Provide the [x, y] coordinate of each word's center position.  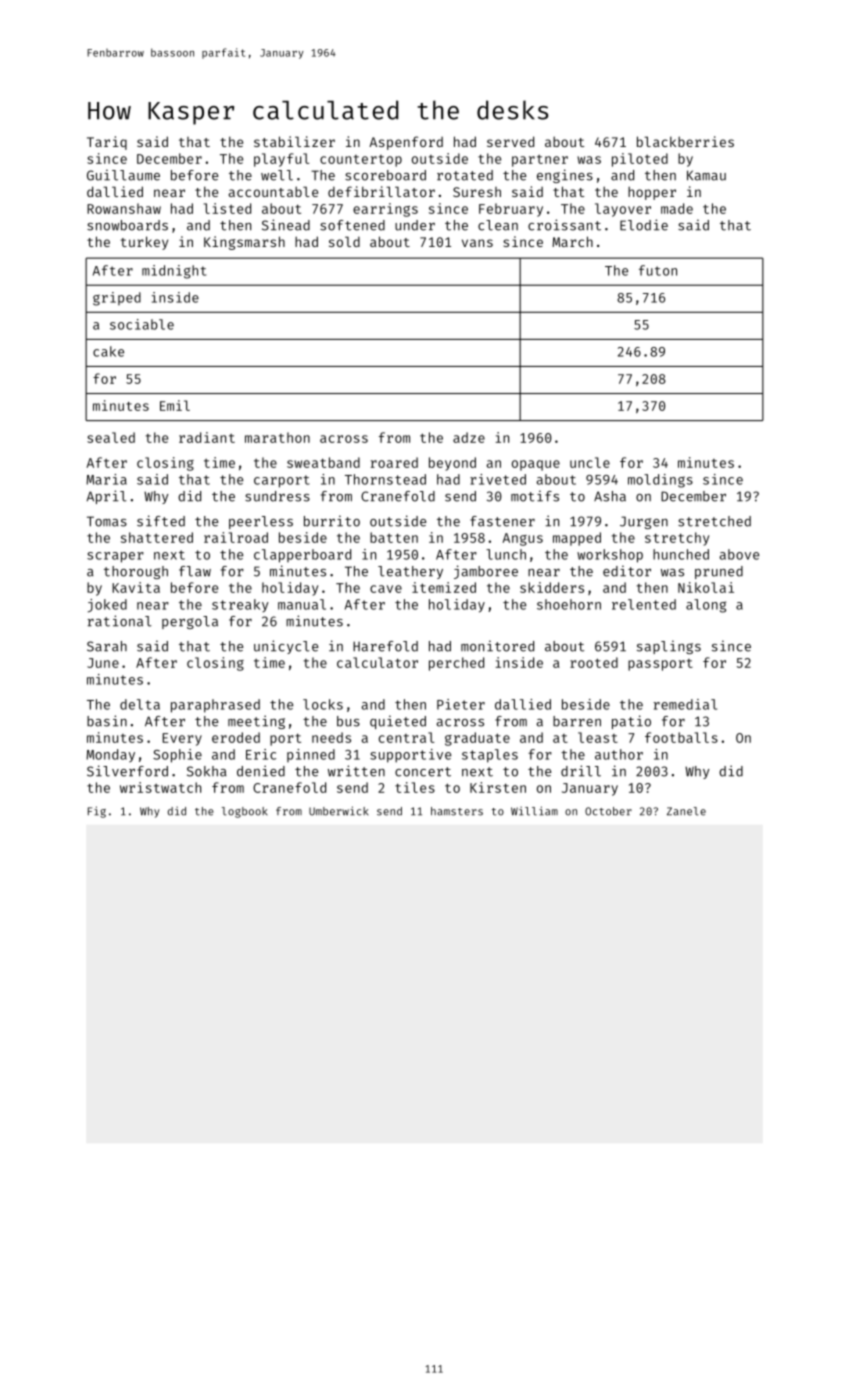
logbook [244, 812]
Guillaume [123, 175]
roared [394, 462]
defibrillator [381, 191]
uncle [590, 462]
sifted [161, 521]
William [534, 811]
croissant [564, 225]
